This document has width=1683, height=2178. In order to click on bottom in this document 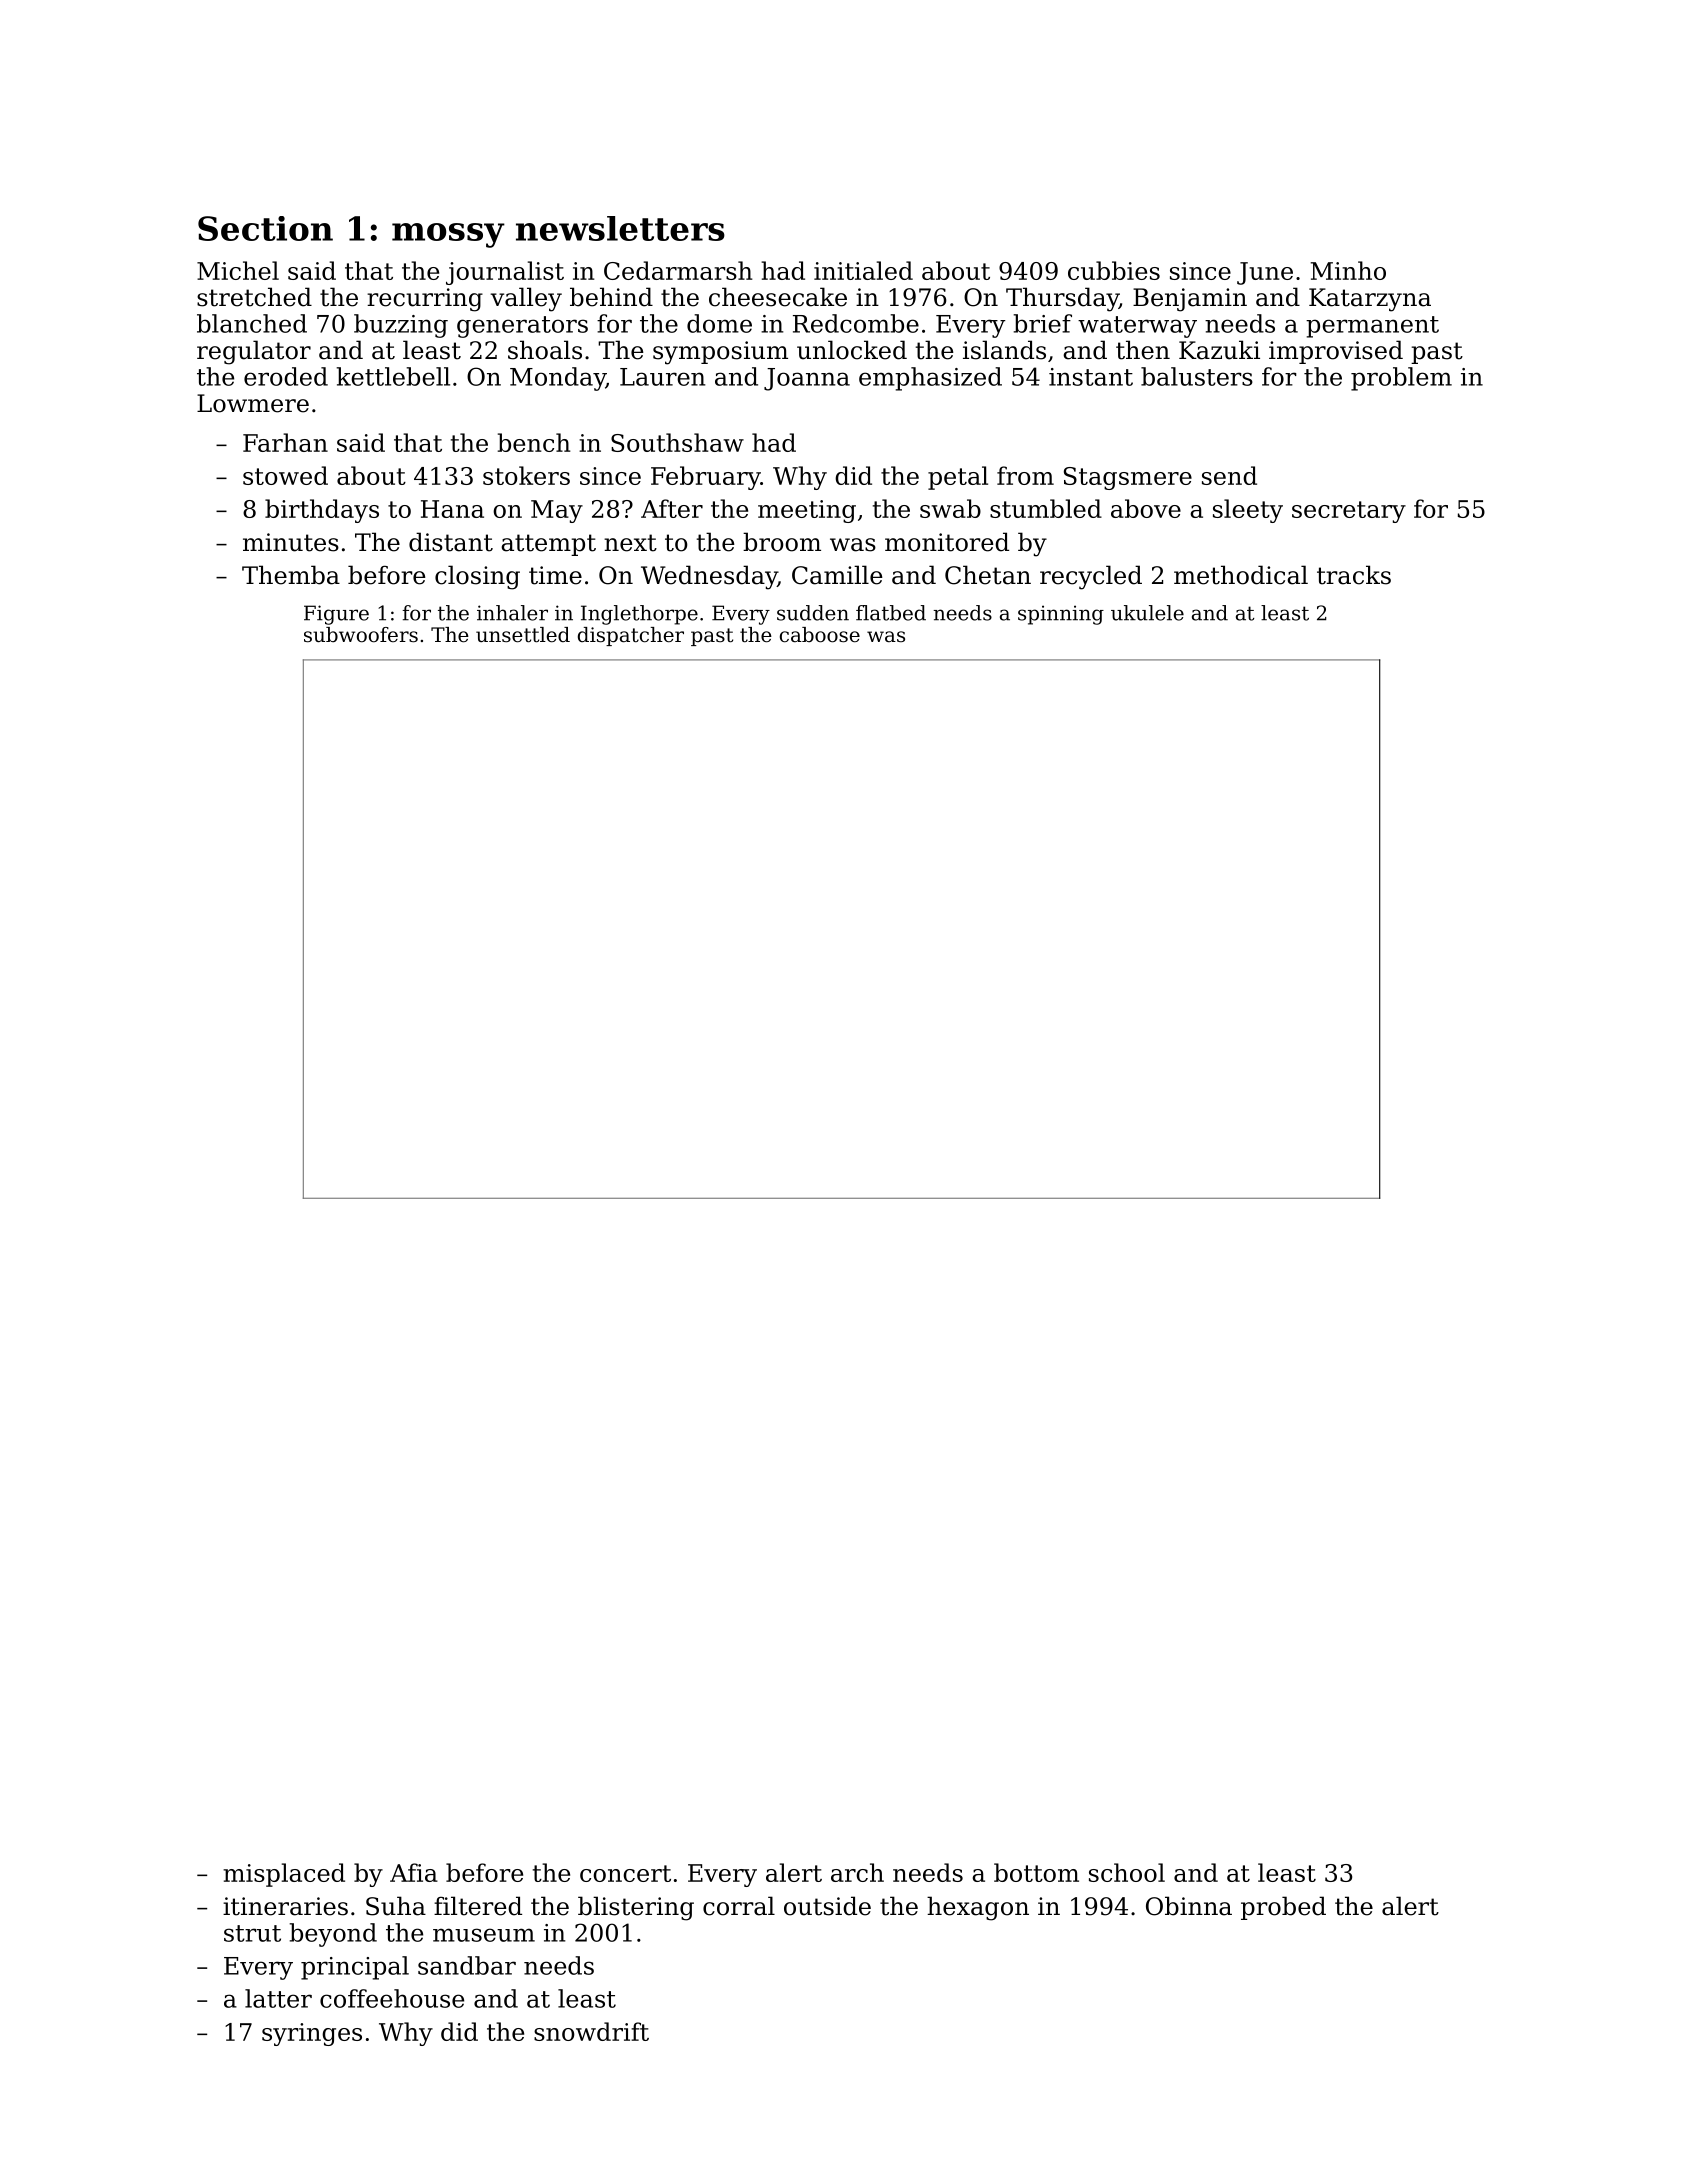, I will do `click(1036, 1872)`.
